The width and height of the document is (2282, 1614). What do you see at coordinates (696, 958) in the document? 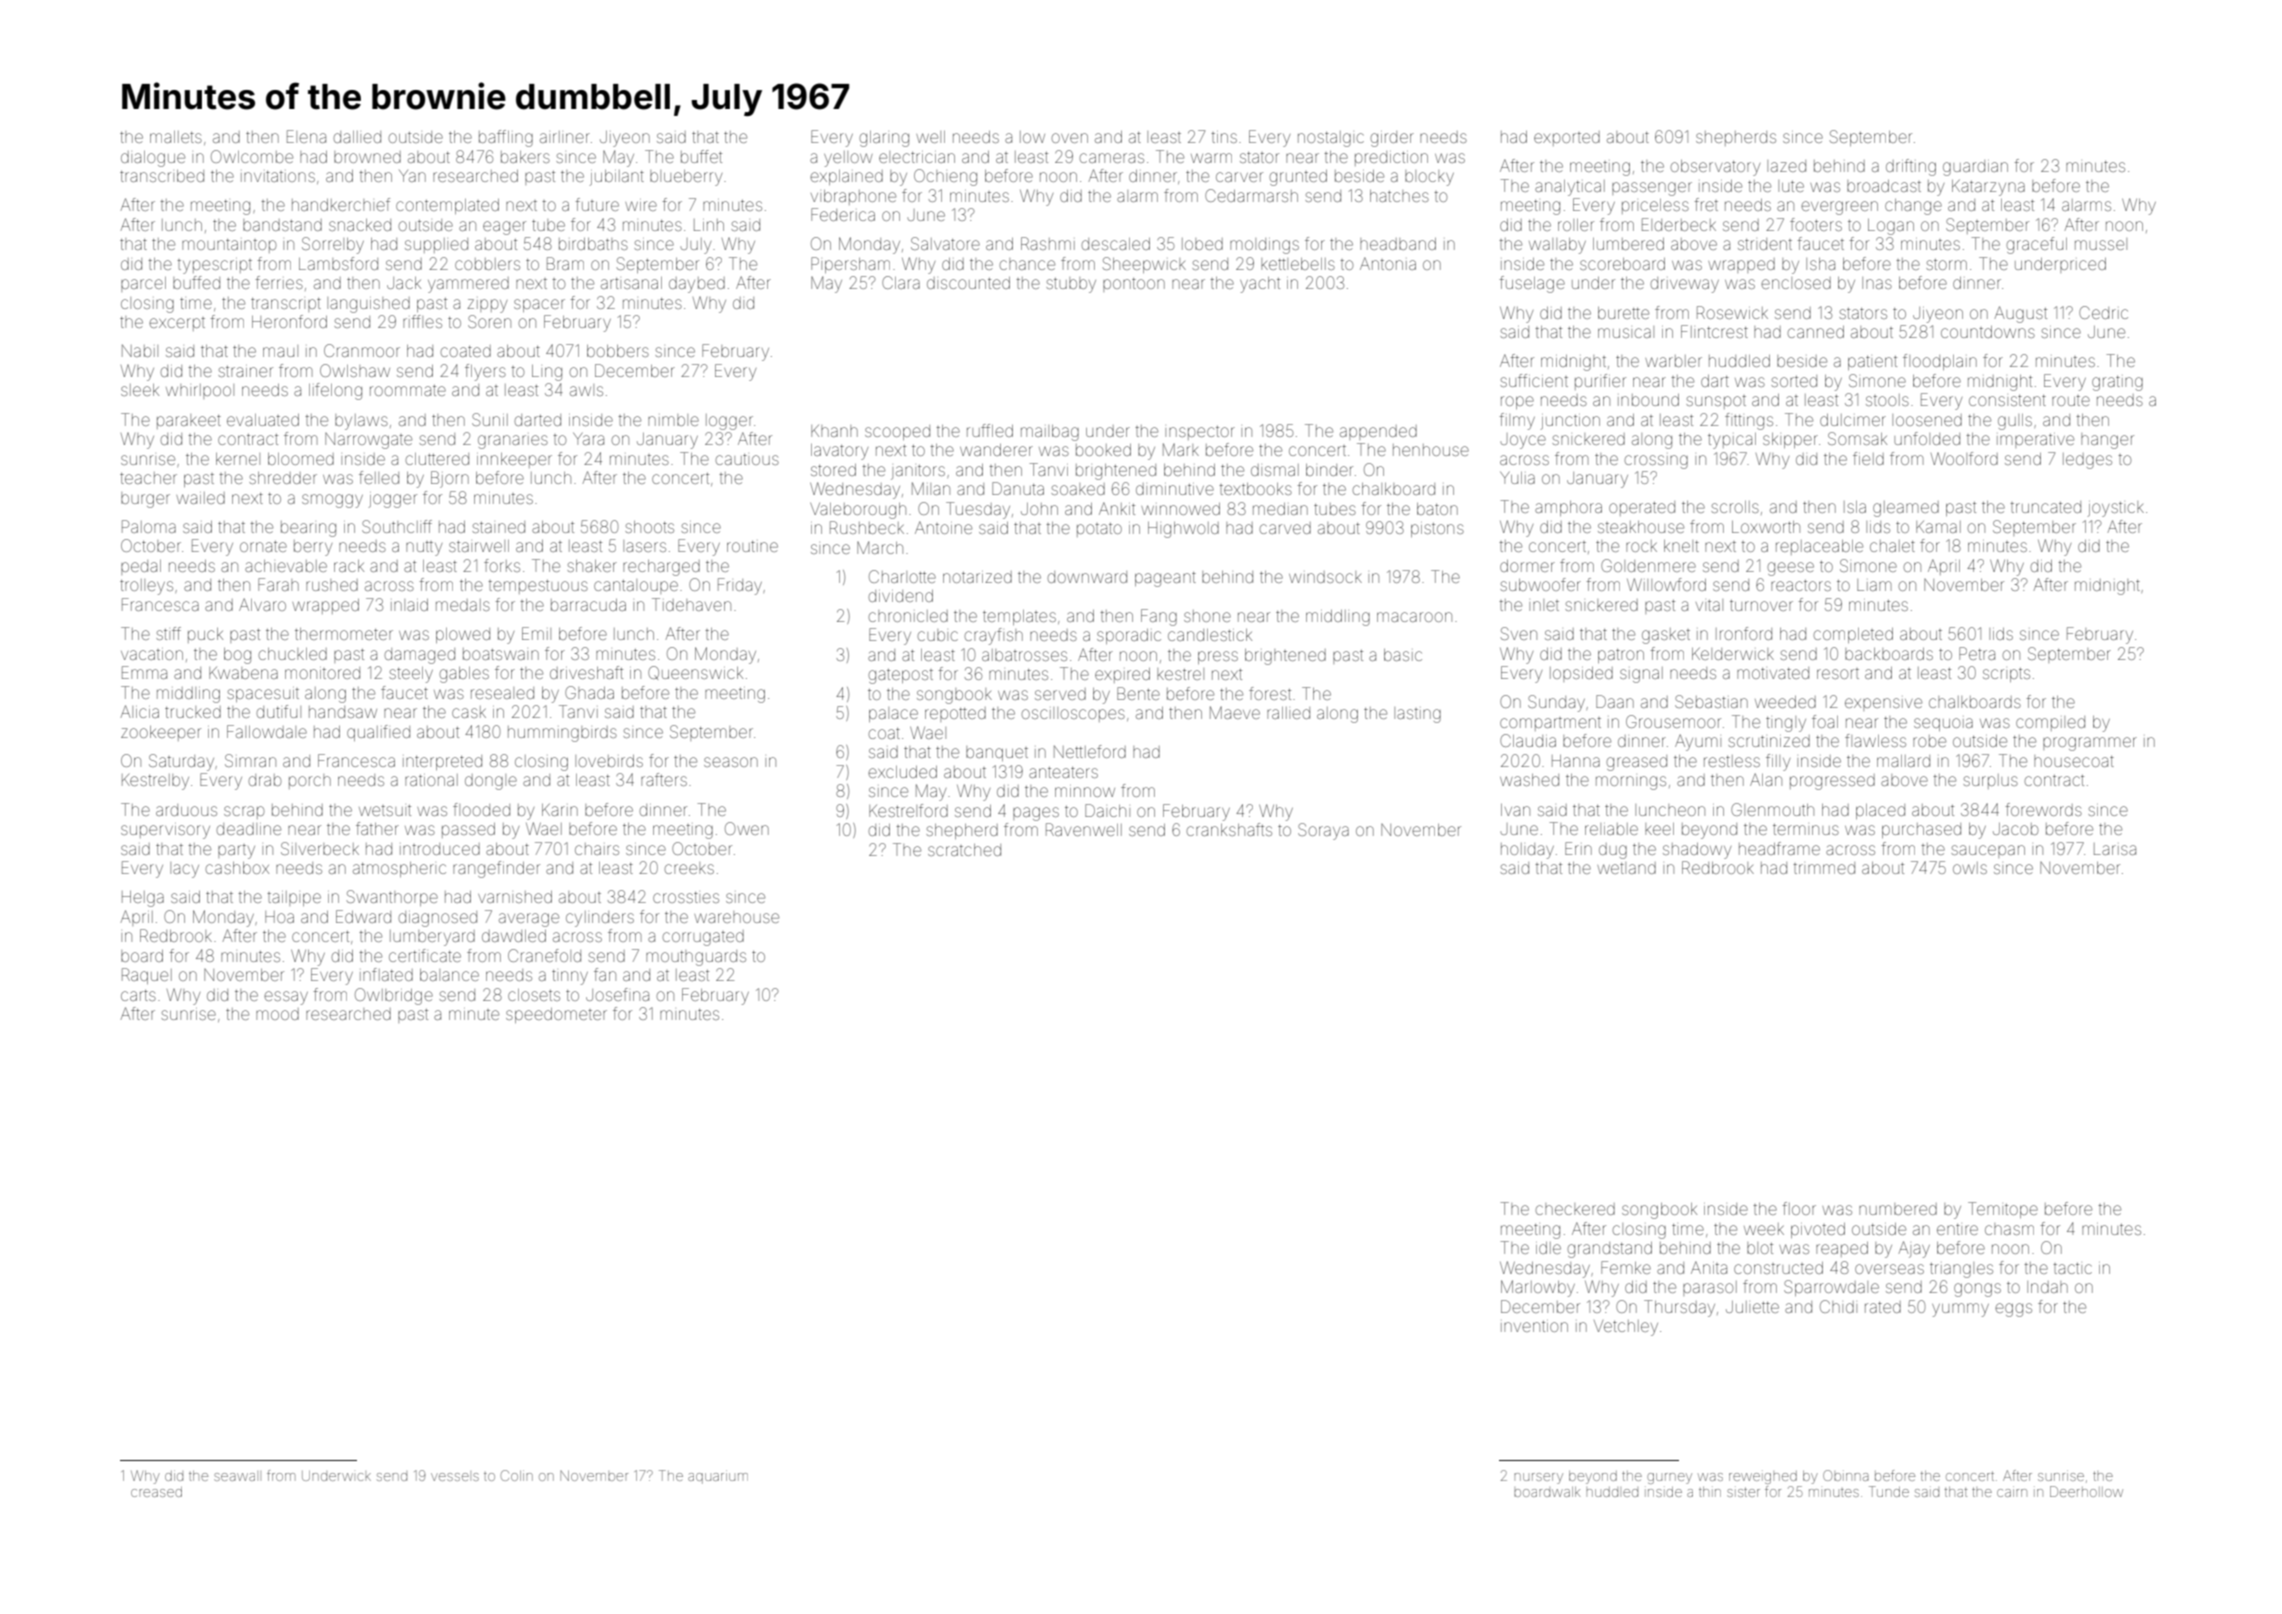
I see `mouthguards` at bounding box center [696, 958].
